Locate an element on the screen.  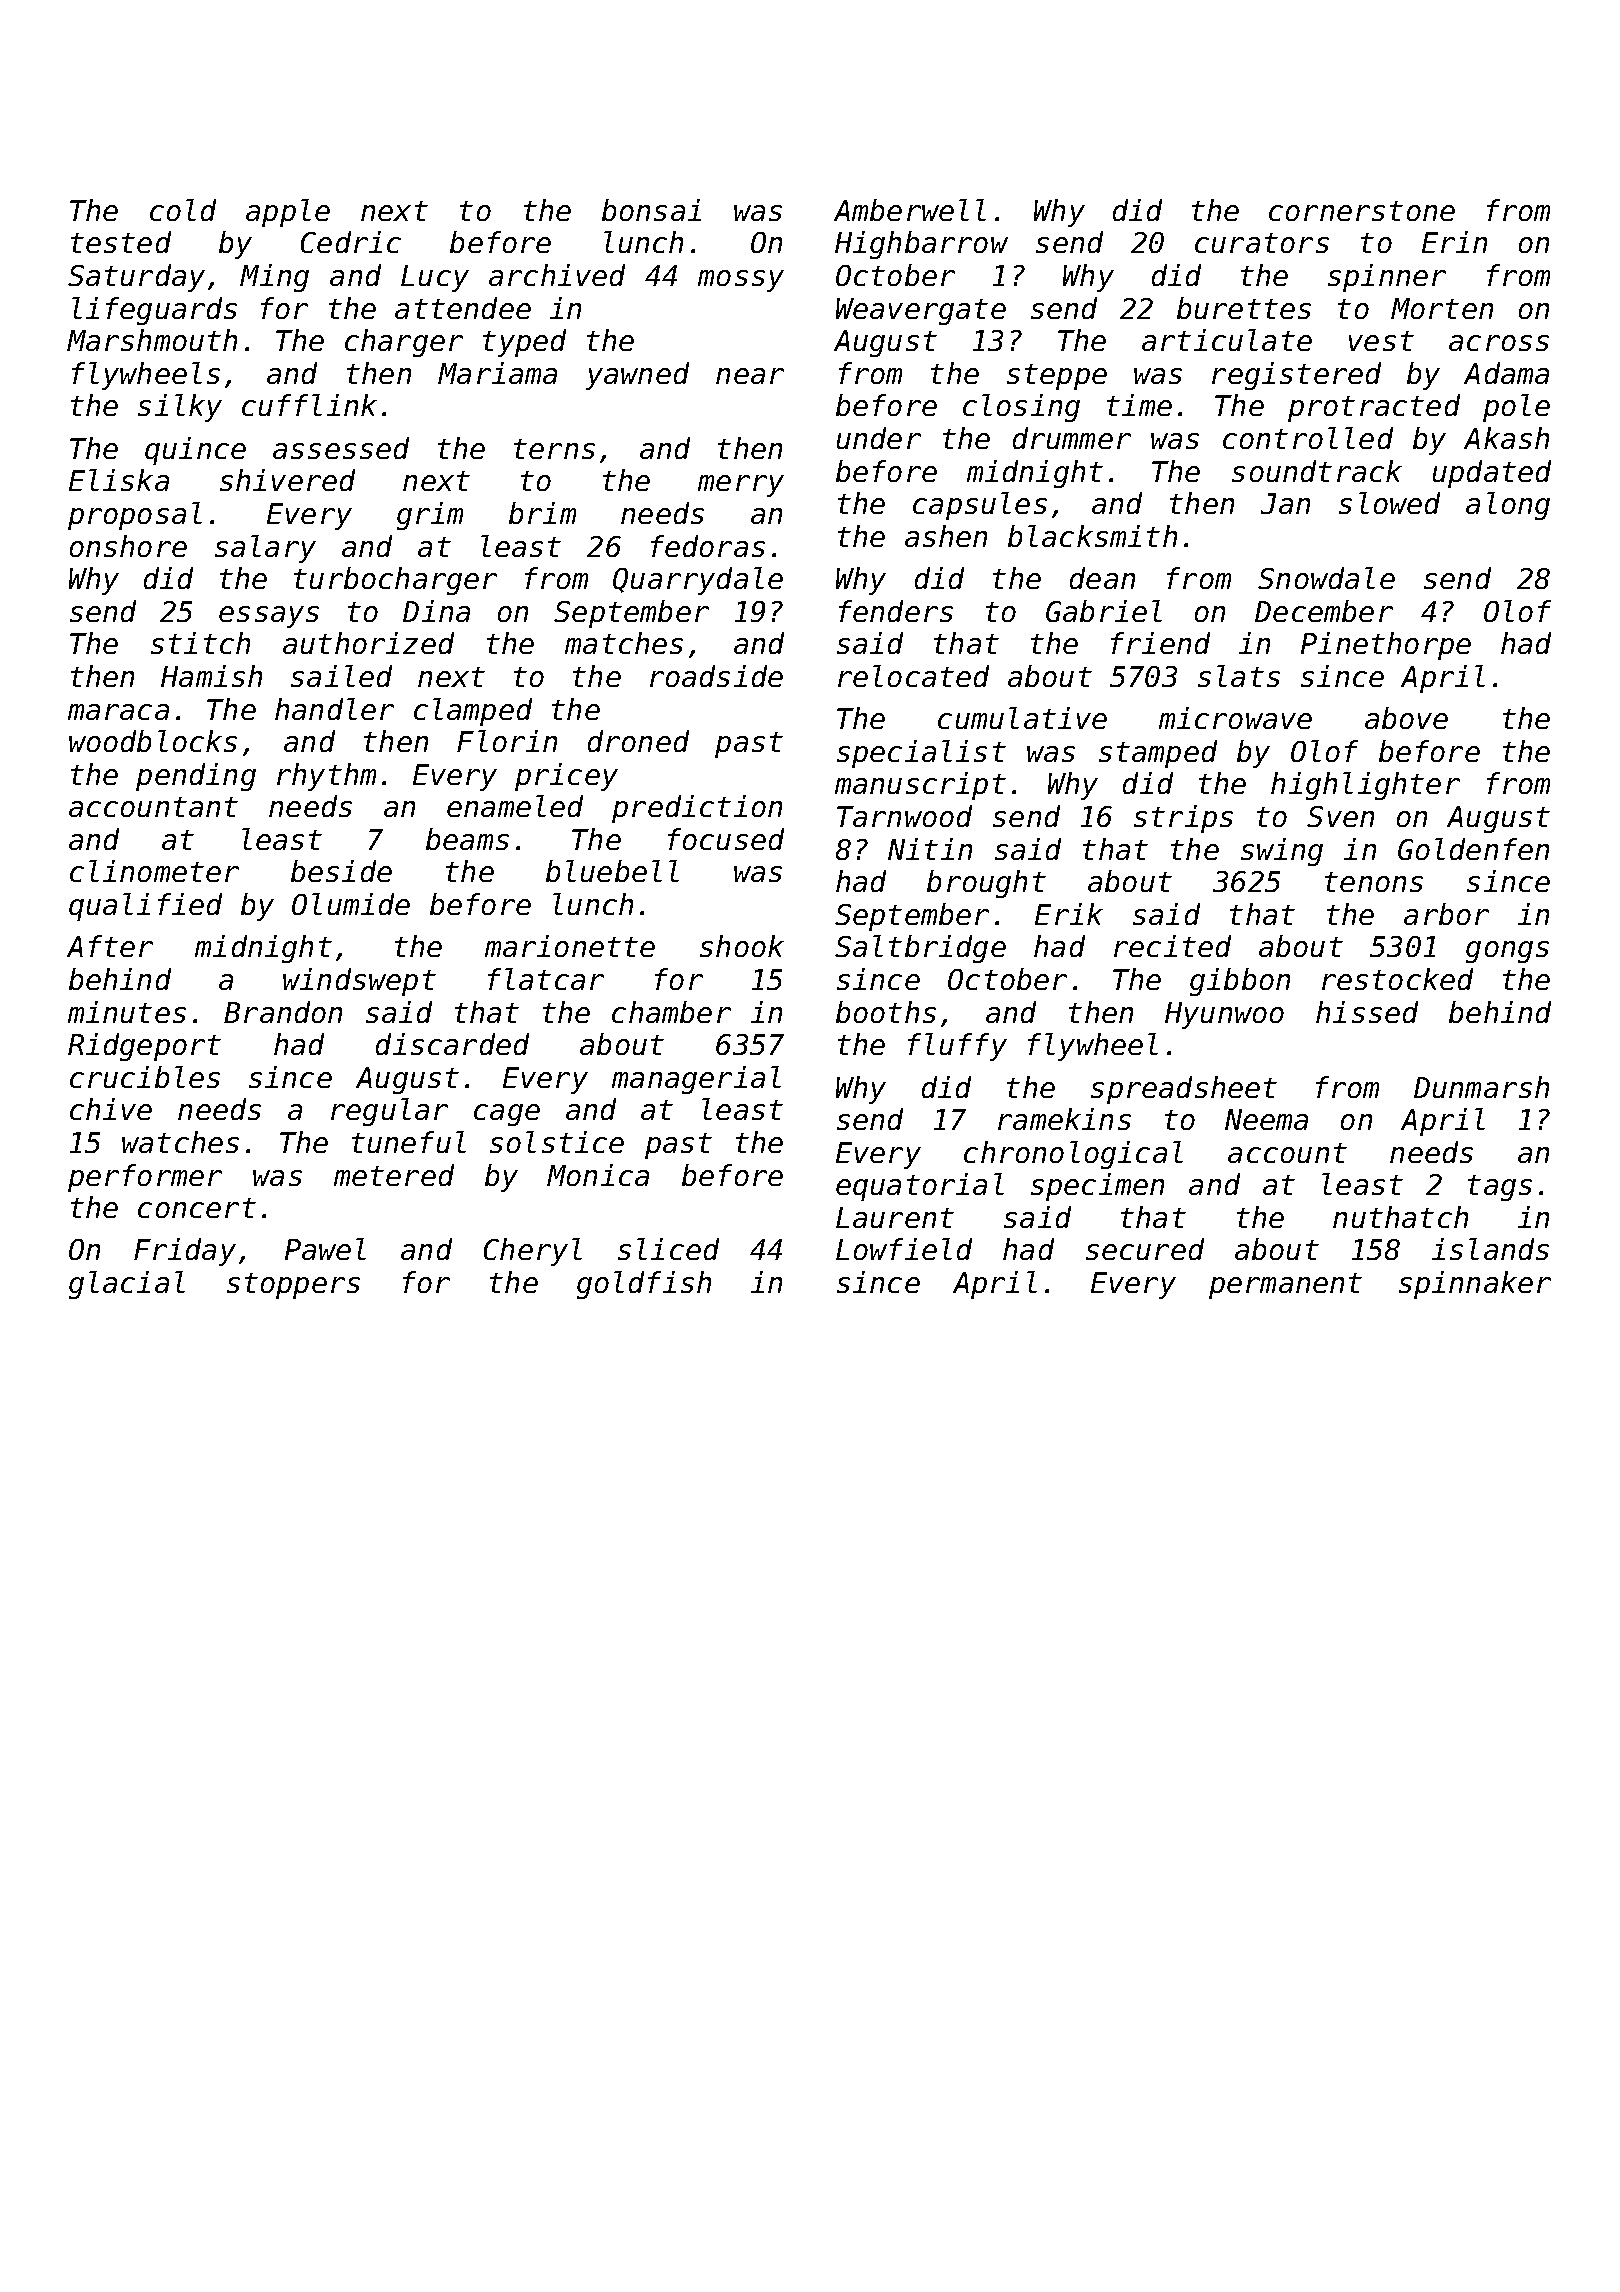
fenders is located at coordinates (896, 611).
